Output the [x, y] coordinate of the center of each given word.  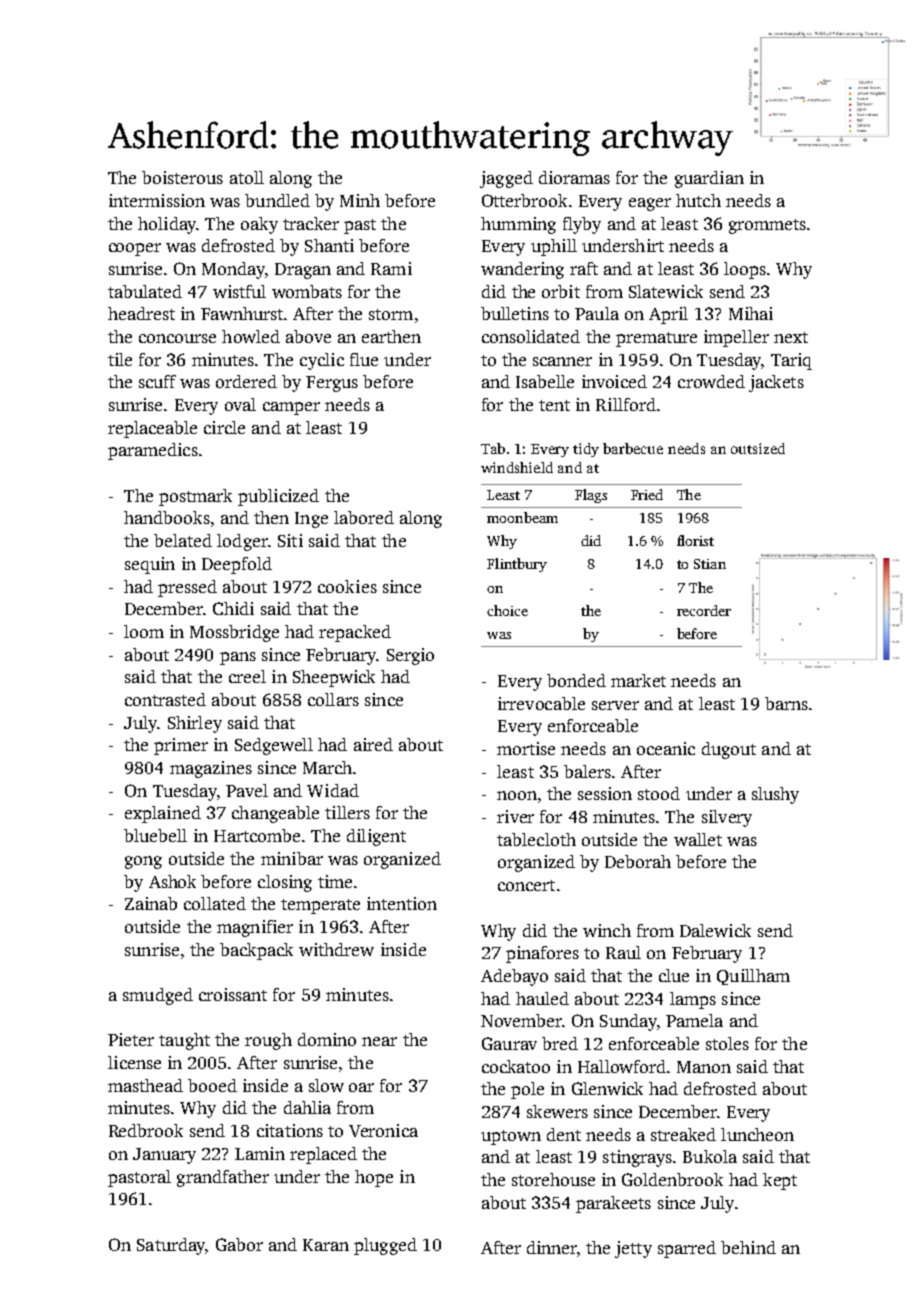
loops [745, 270]
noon [517, 795]
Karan [326, 1245]
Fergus [332, 384]
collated [215, 903]
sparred [687, 1249]
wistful [239, 291]
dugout [729, 750]
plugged [385, 1246]
